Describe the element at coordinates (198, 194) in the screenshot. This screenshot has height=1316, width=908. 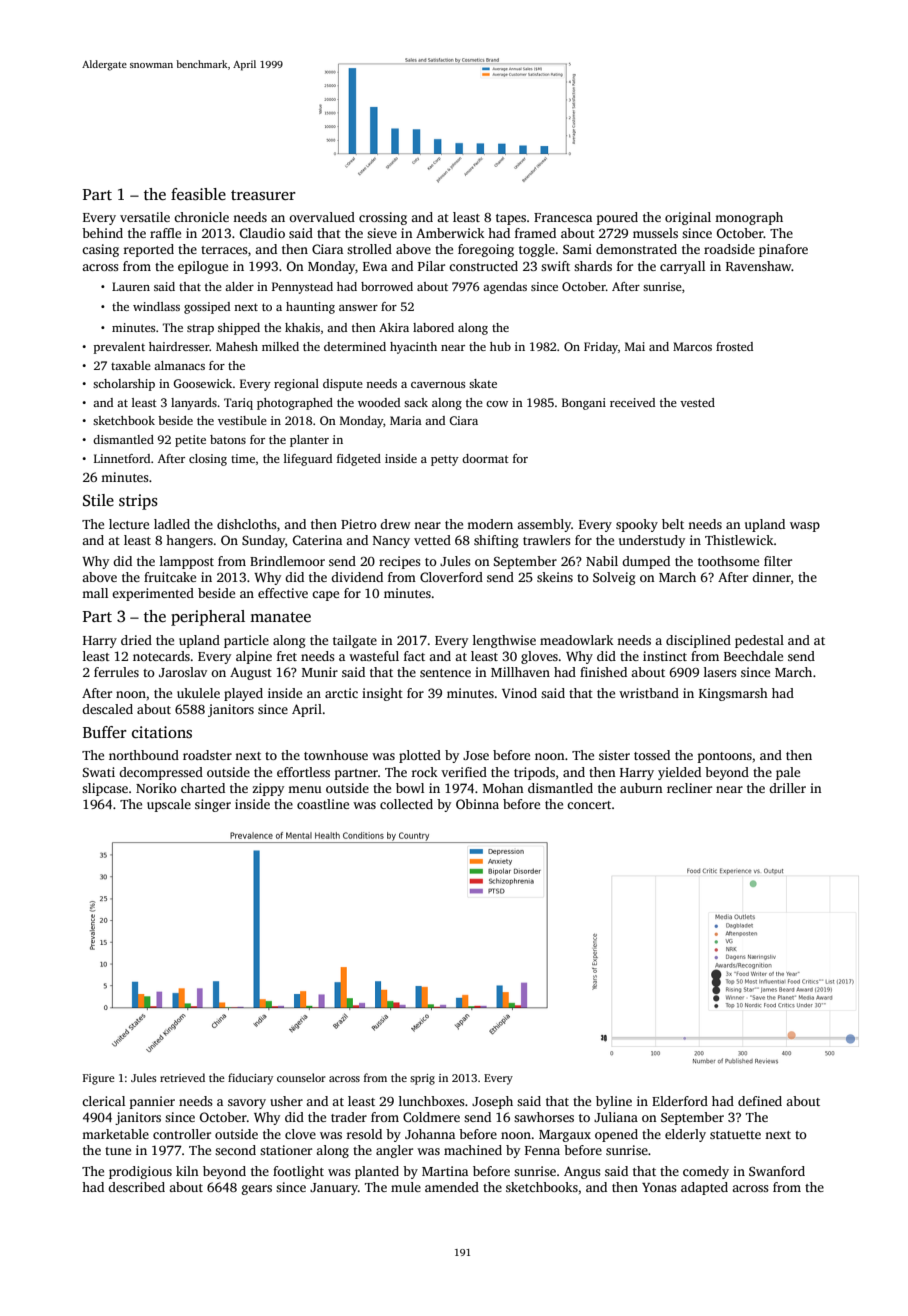
I see `feasible` at that location.
